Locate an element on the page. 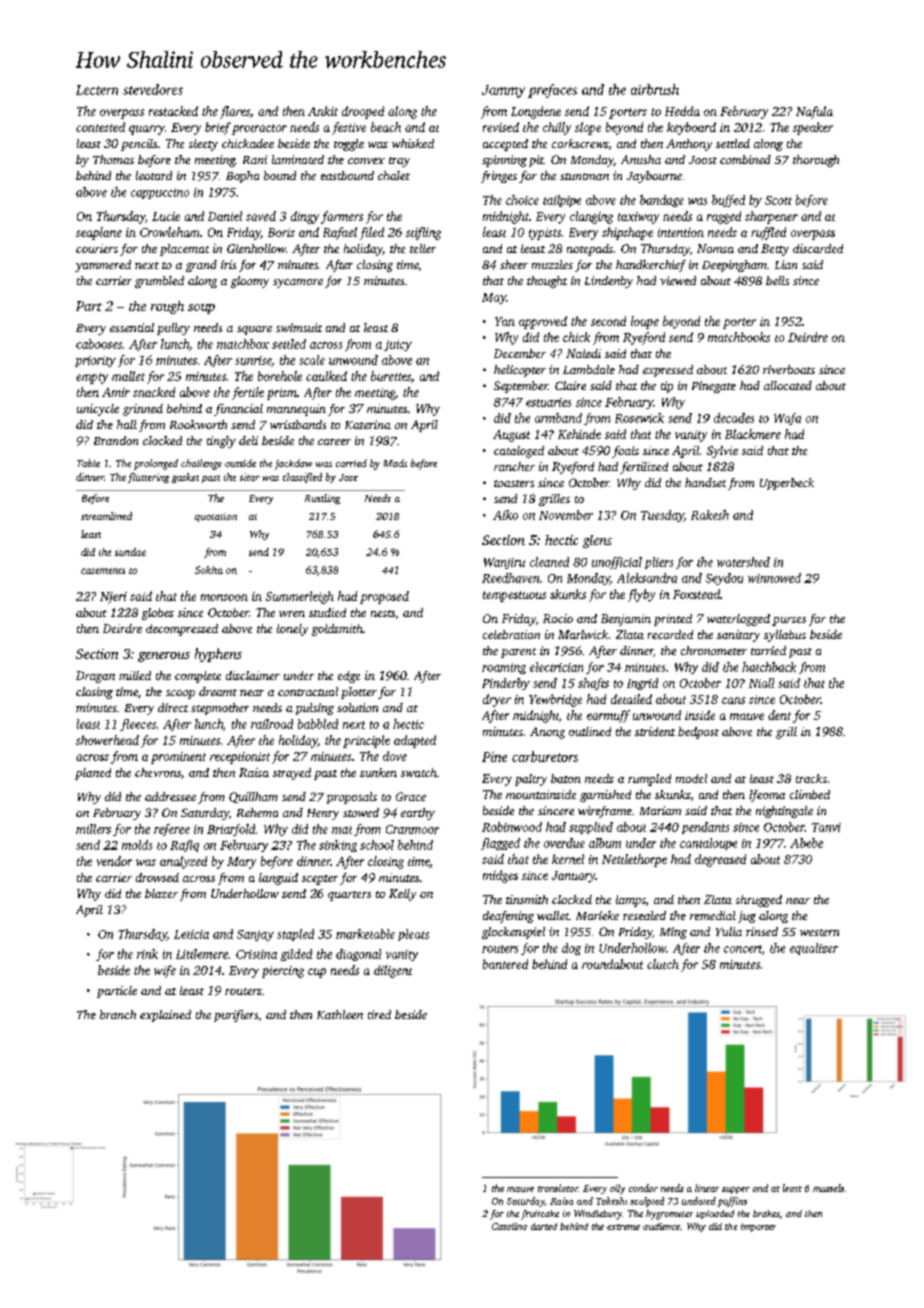 This document has width=924, height=1308. degreased is located at coordinates (720, 860).
